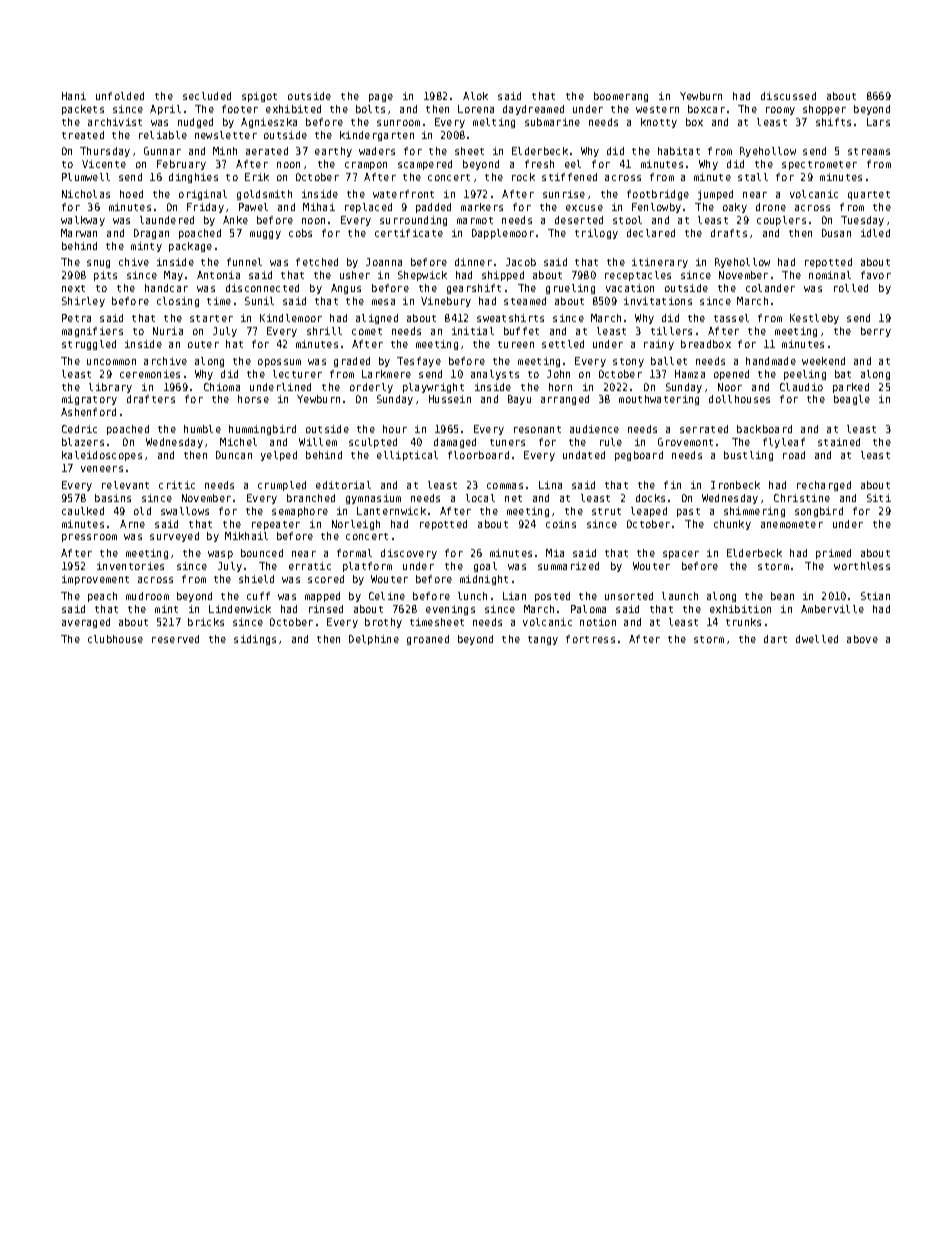 The height and width of the screenshot is (1233, 952). Describe the element at coordinates (876, 332) in the screenshot. I see `berry` at that location.
